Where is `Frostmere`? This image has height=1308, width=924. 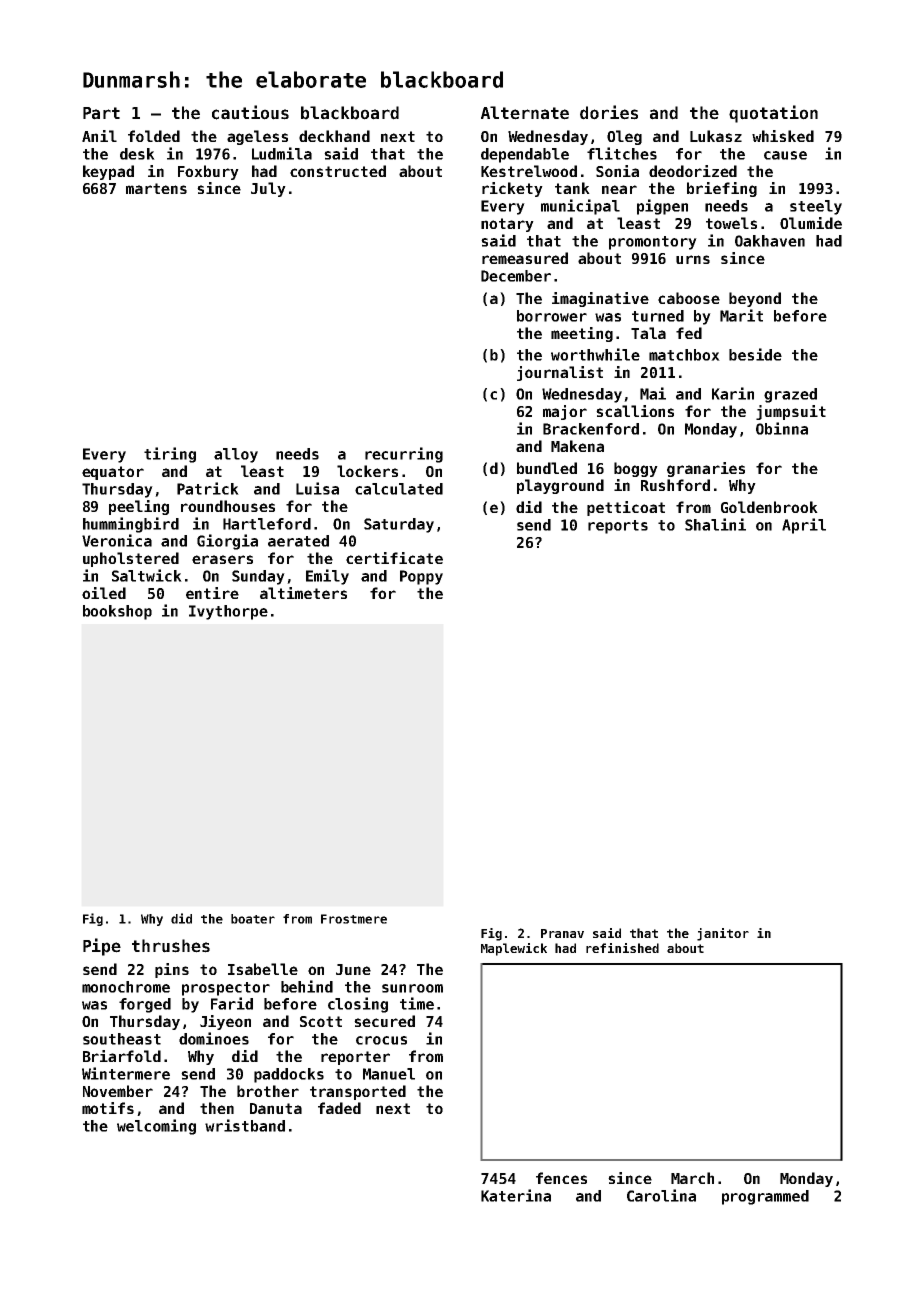 Frostmere is located at coordinates (354, 919).
